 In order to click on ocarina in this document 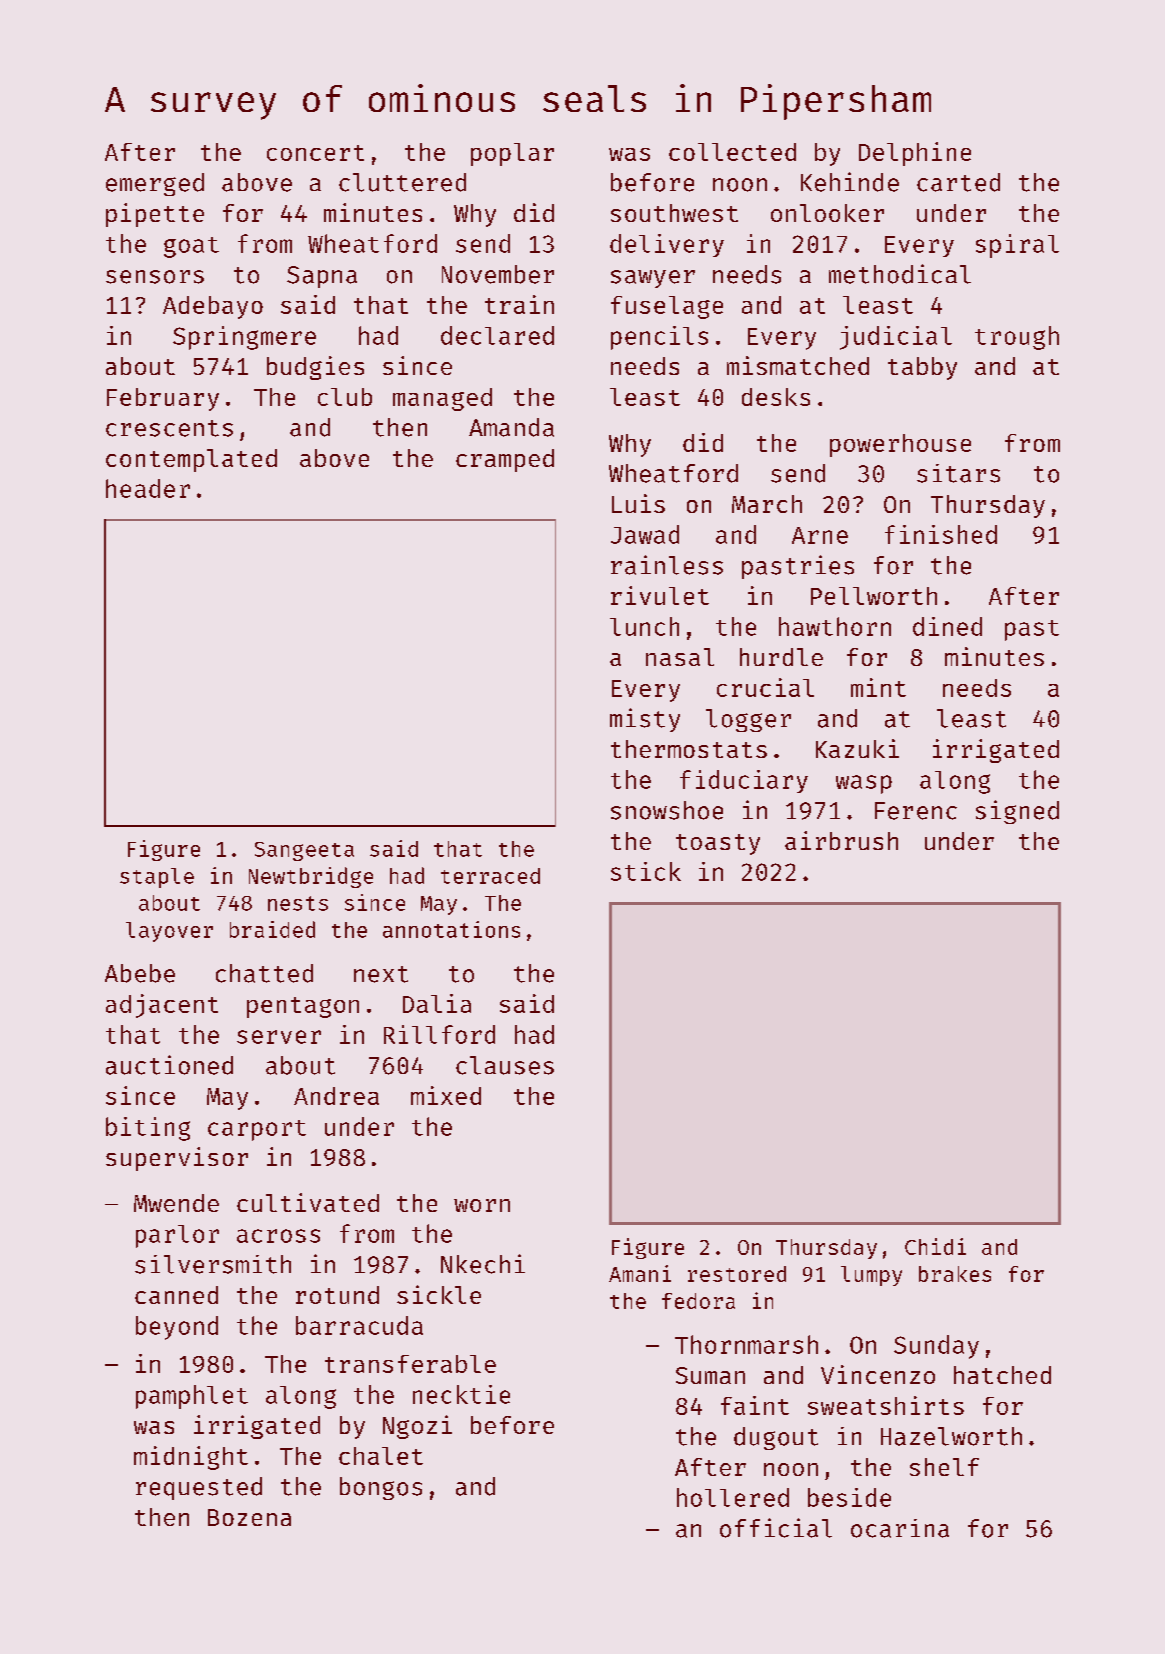, I will do `click(900, 1528)`.
